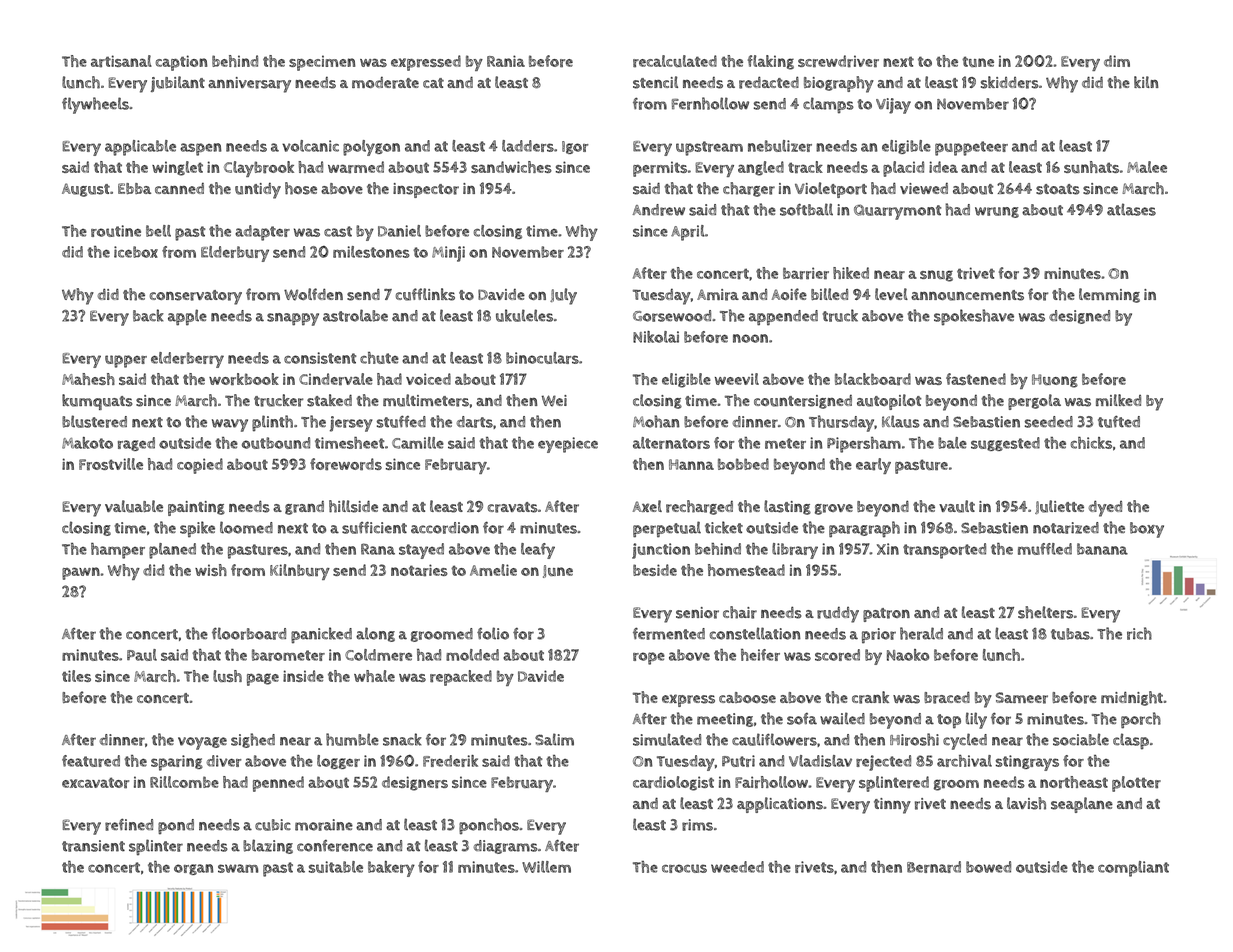 This screenshot has width=1233, height=952. What do you see at coordinates (385, 83) in the screenshot?
I see `moderate` at bounding box center [385, 83].
